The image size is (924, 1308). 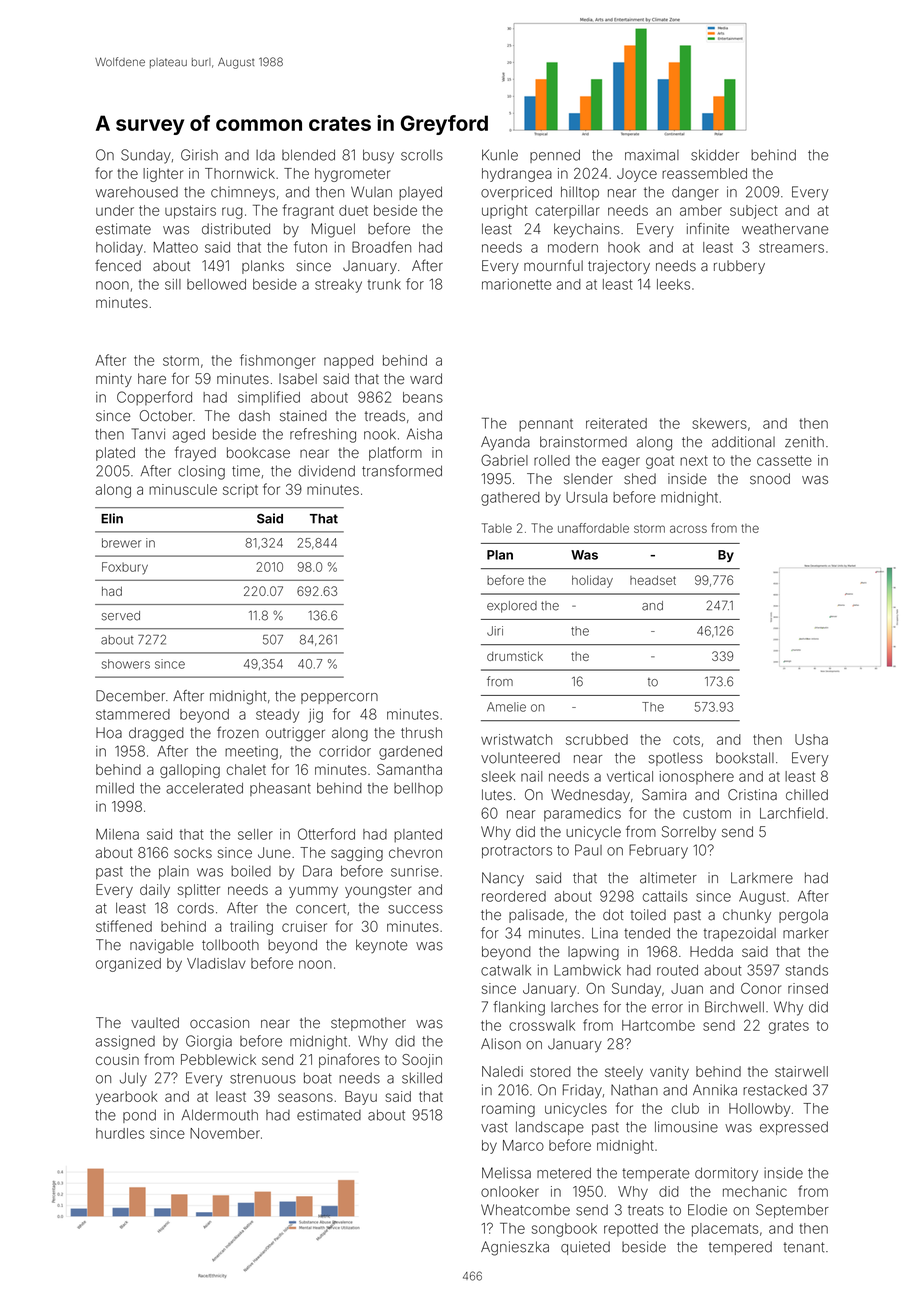 What do you see at coordinates (804, 442) in the image?
I see `zenith` at bounding box center [804, 442].
